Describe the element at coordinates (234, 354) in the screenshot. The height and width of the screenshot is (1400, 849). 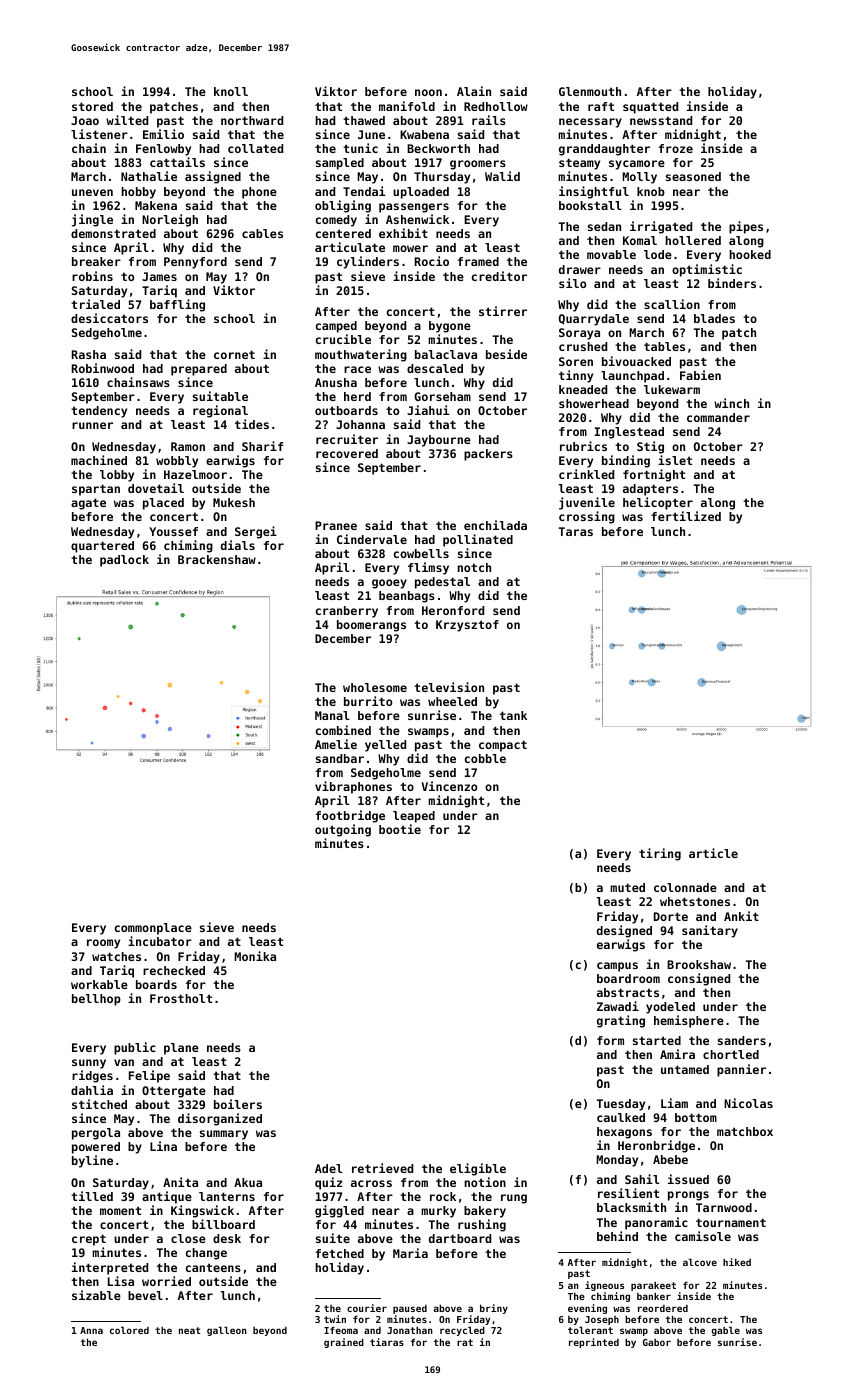
I see `cornet` at that location.
